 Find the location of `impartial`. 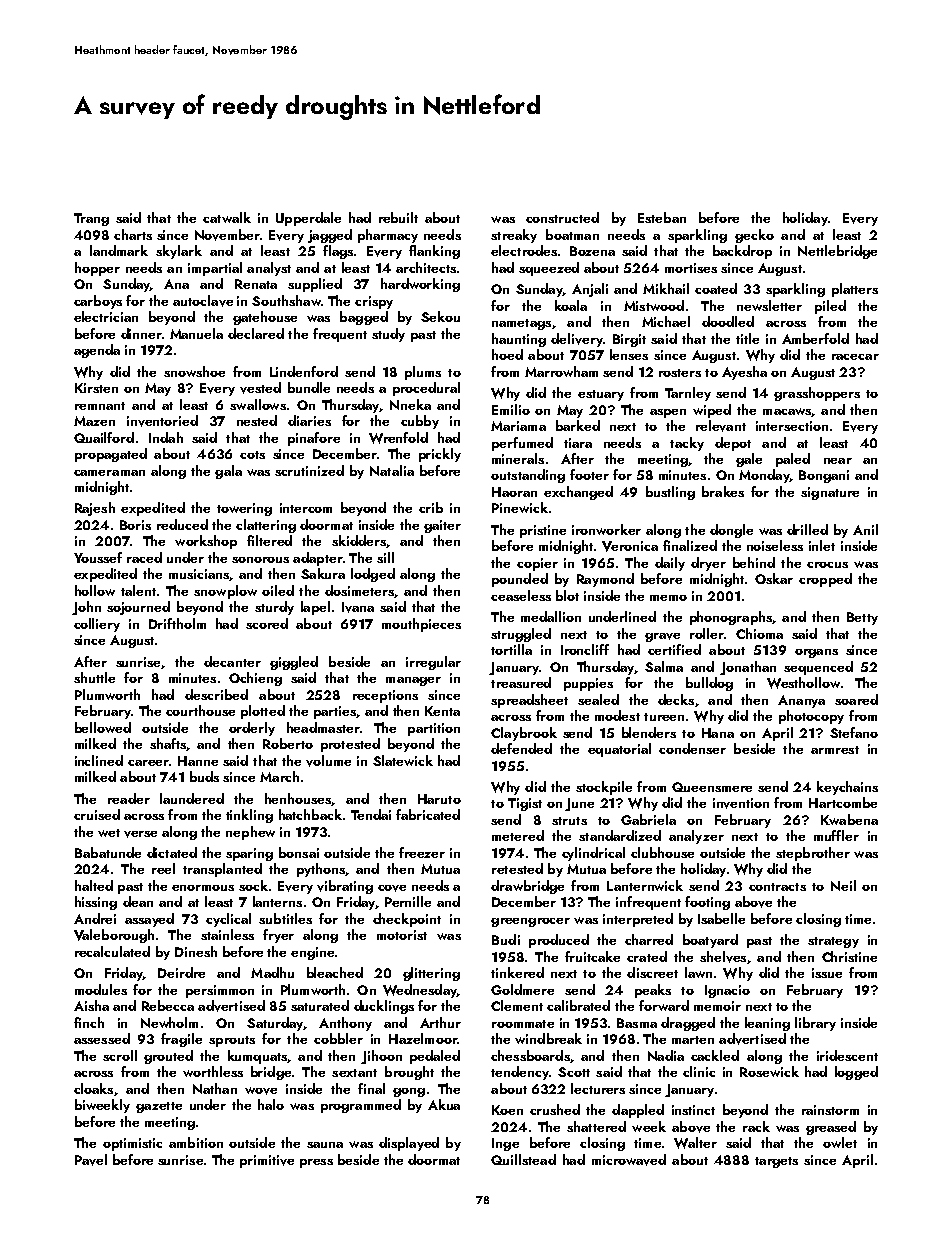

impartial is located at coordinates (215, 269).
